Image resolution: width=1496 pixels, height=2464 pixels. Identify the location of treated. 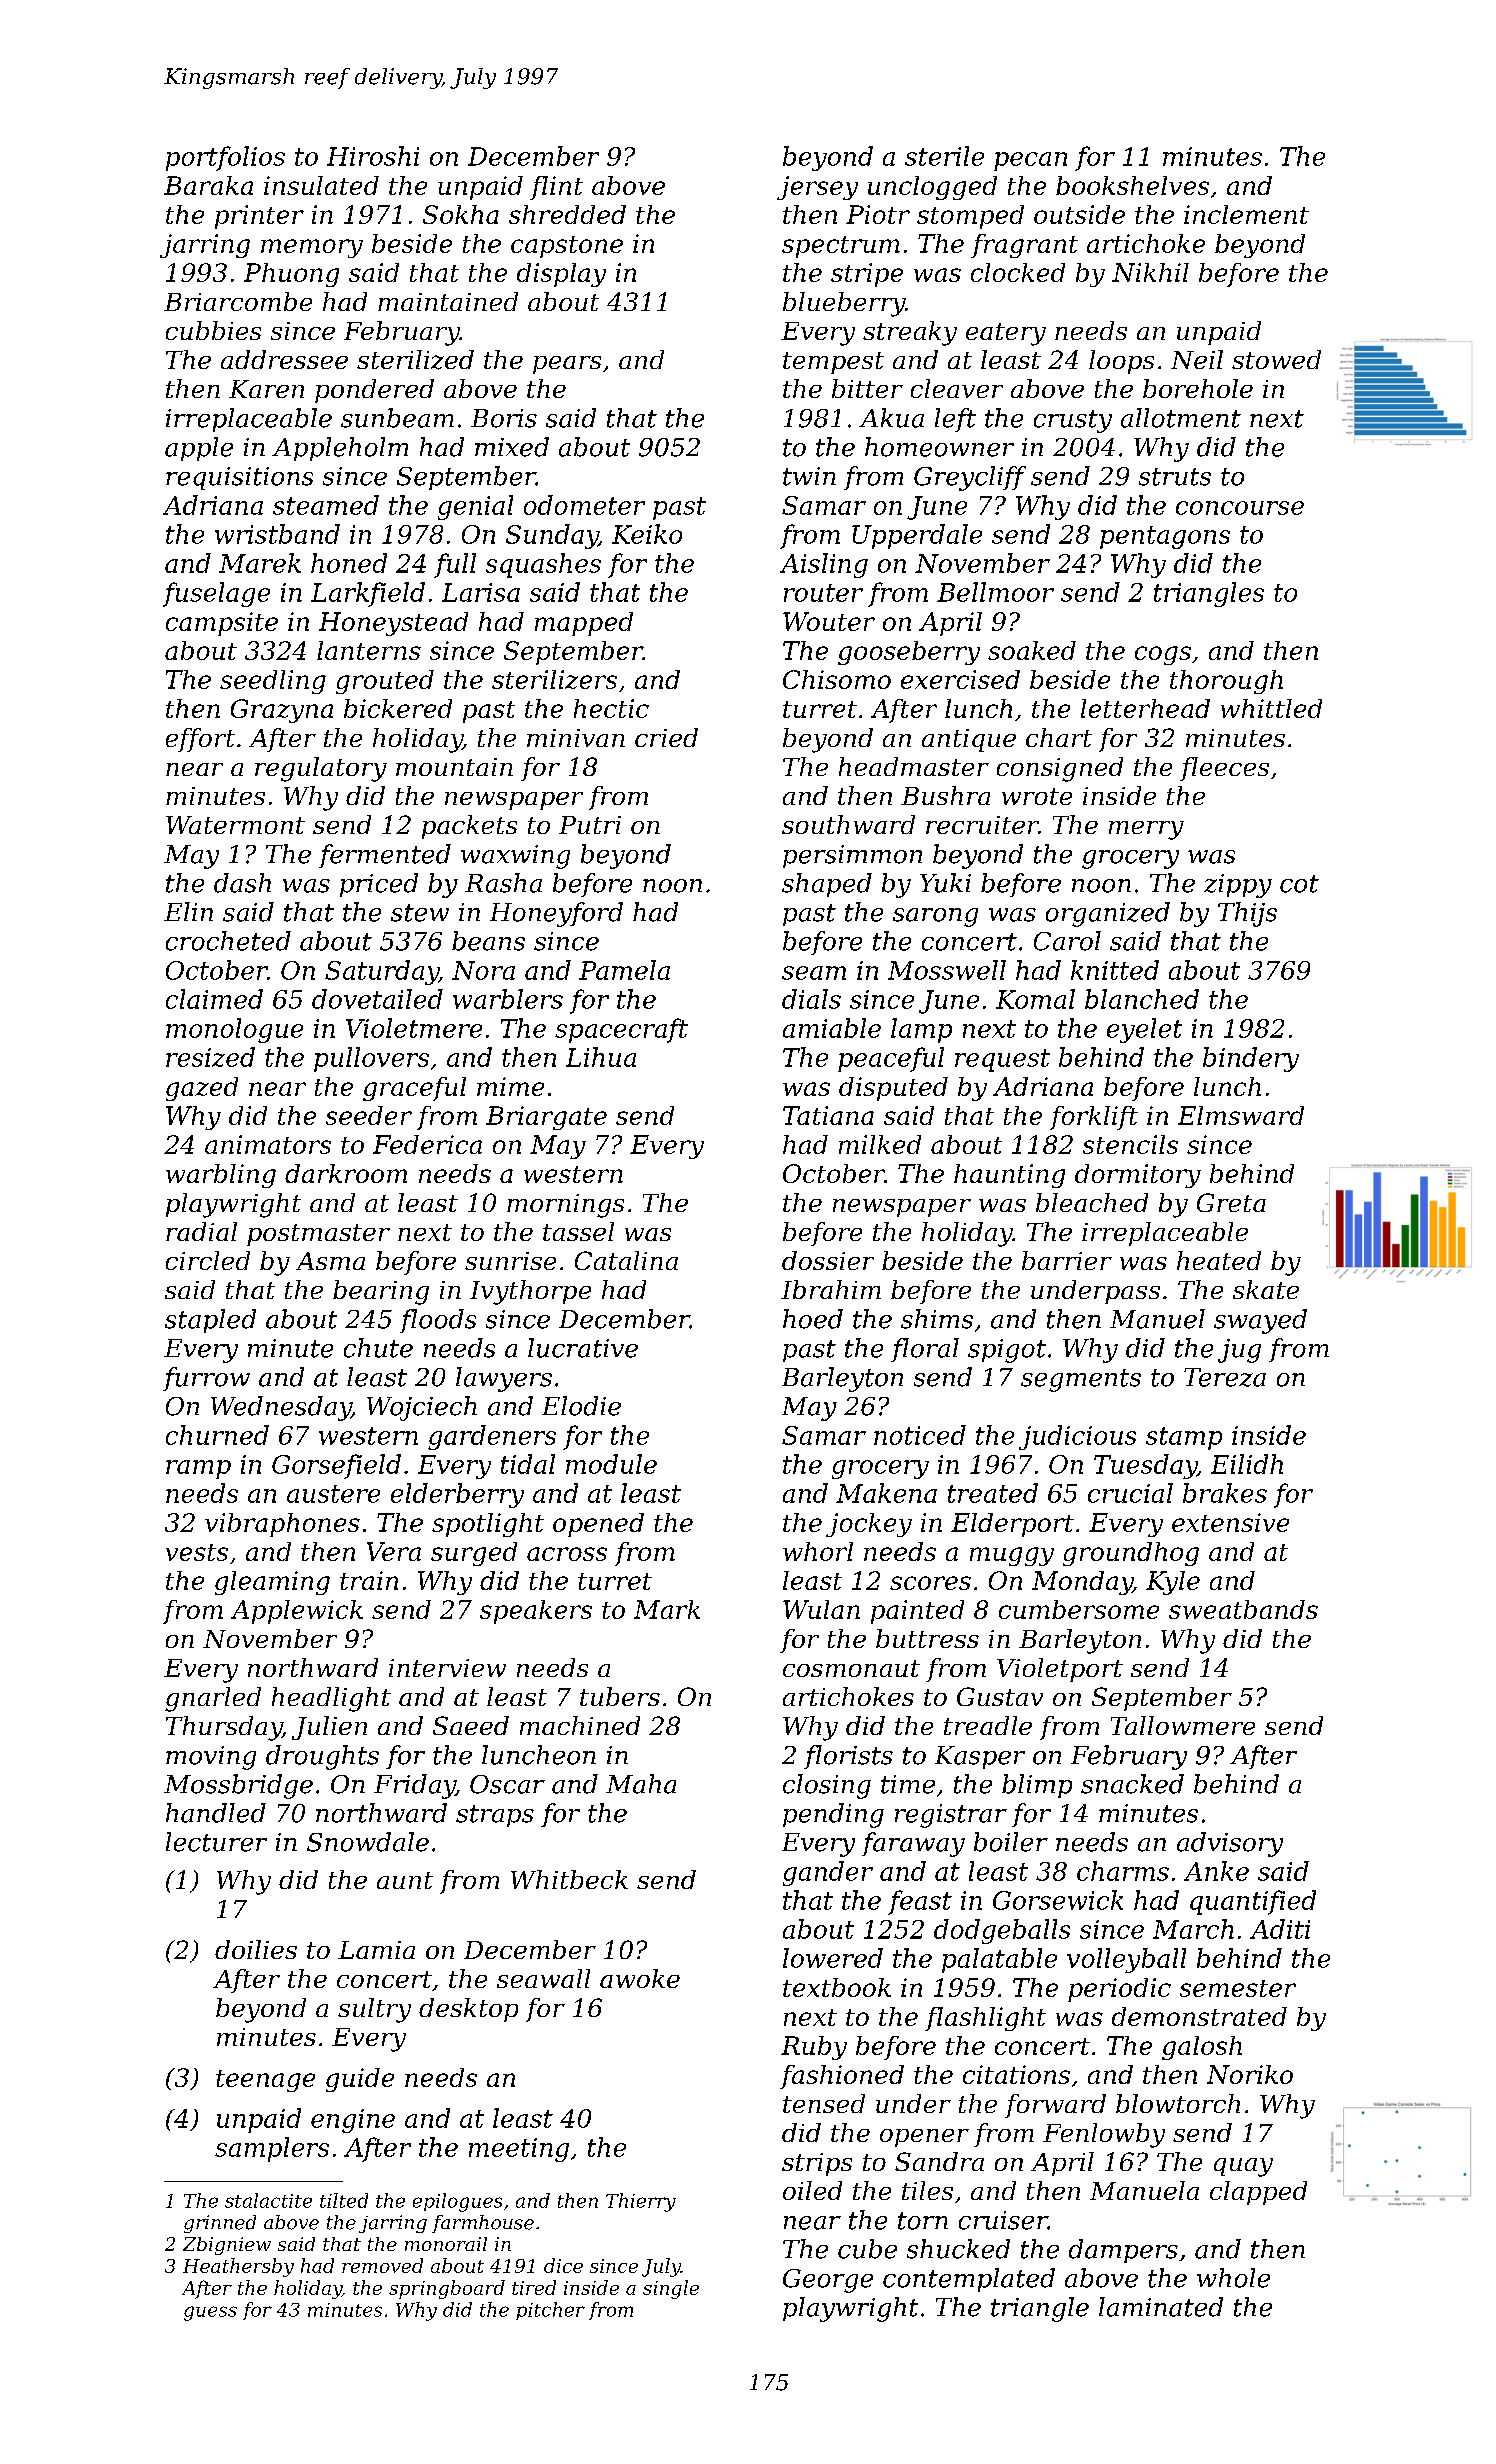
(993, 1493).
